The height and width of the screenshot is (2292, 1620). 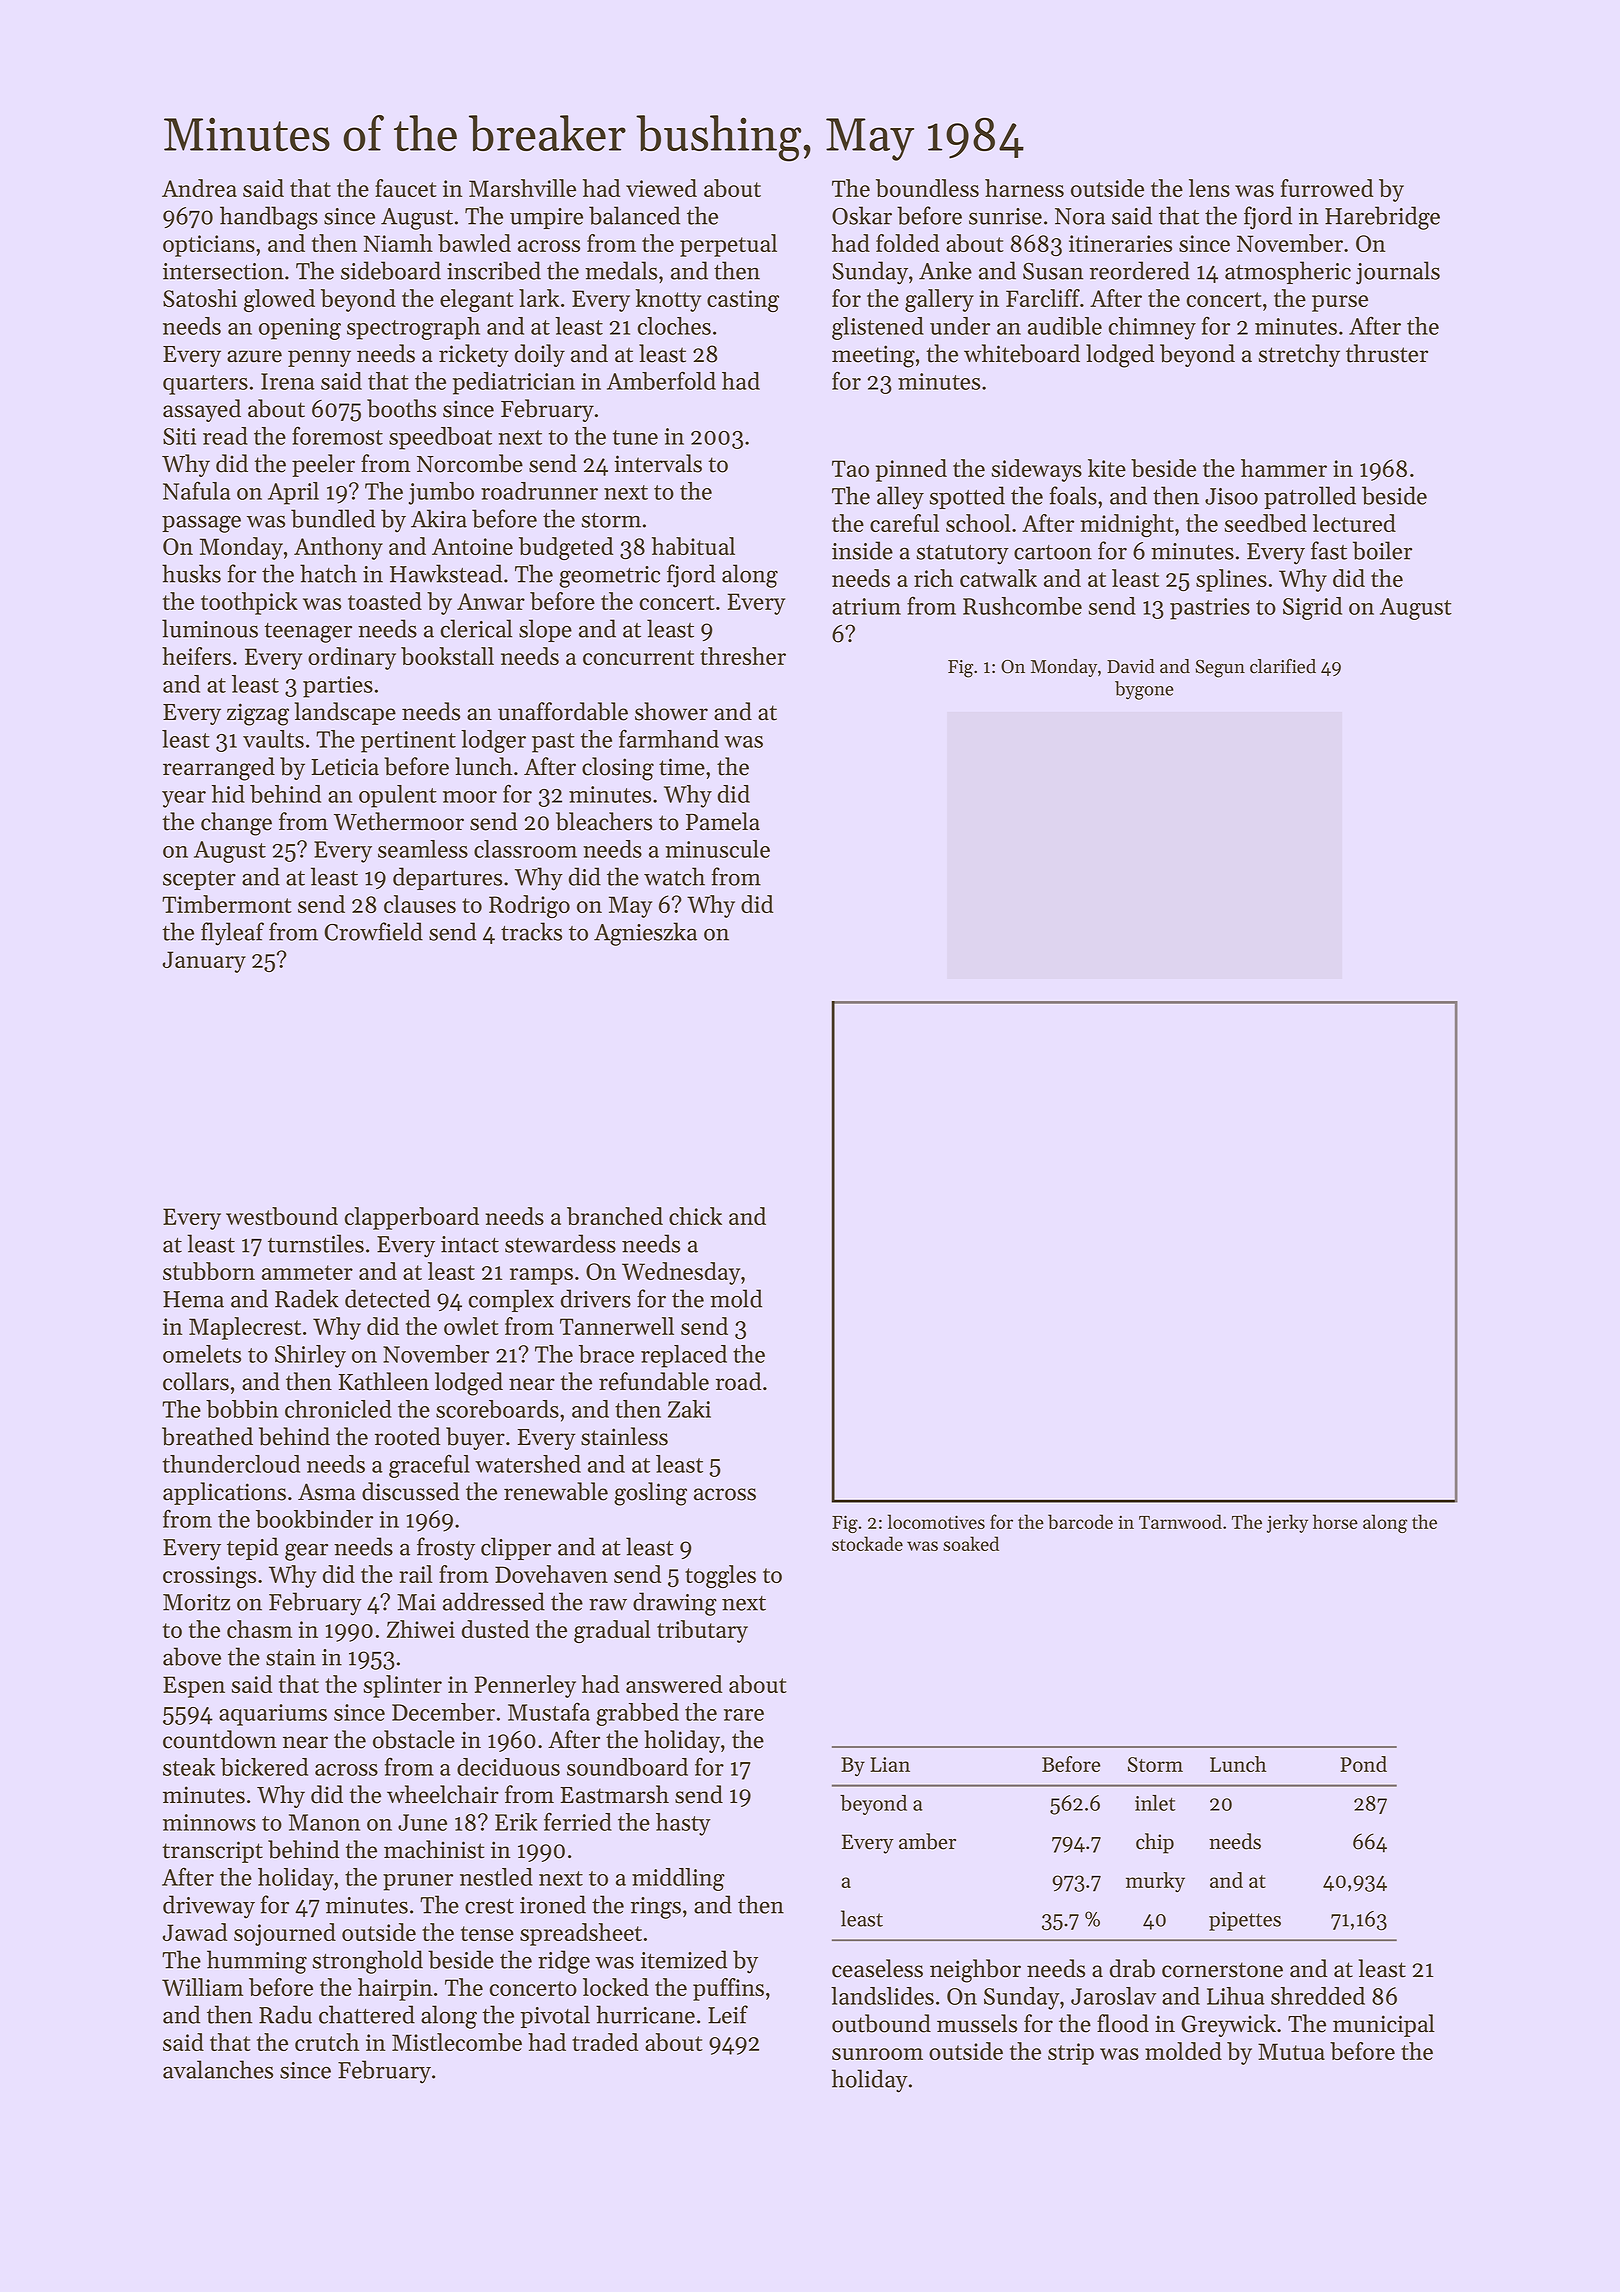 What do you see at coordinates (227, 904) in the screenshot?
I see `Timbermont` at bounding box center [227, 904].
